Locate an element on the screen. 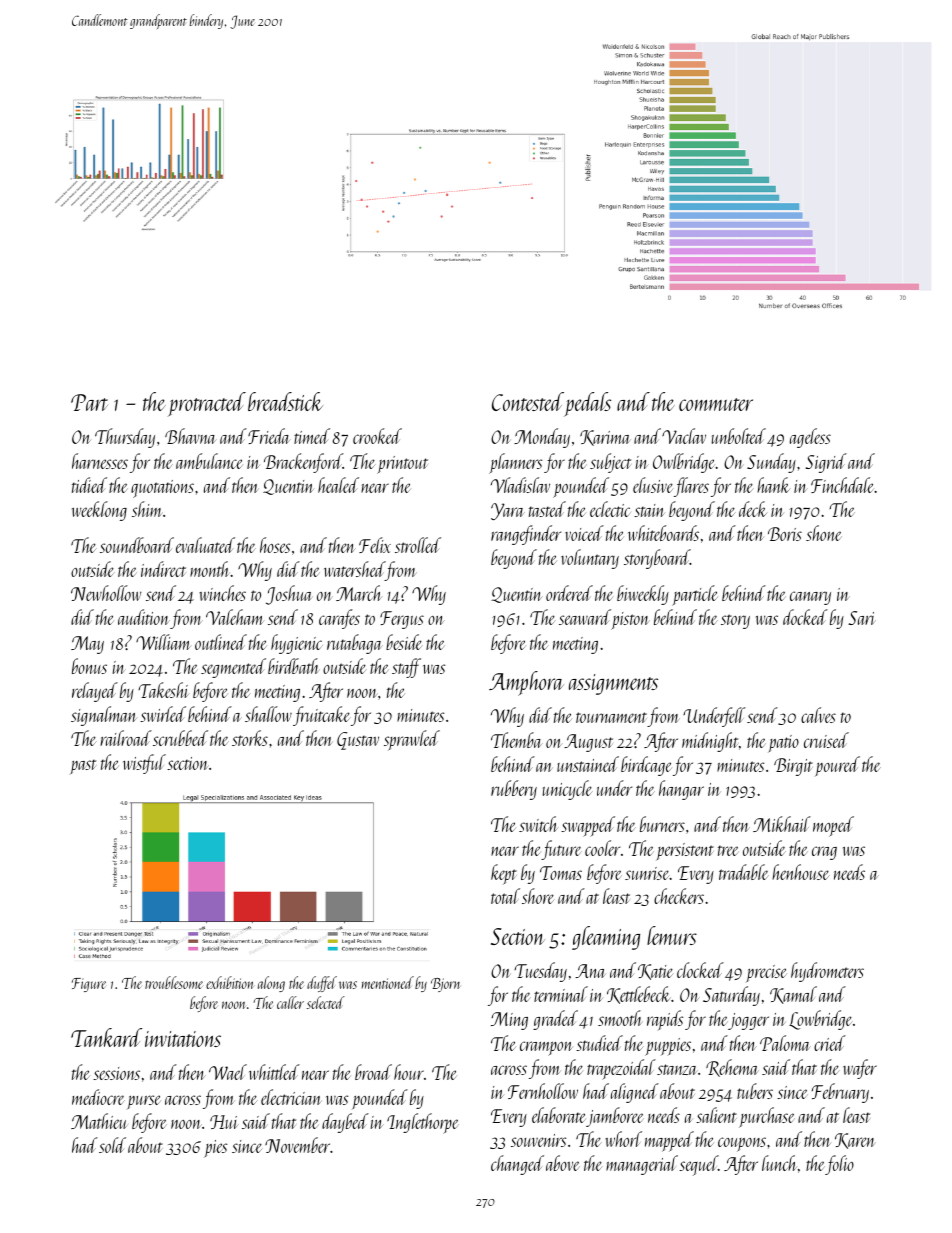 The height and width of the screenshot is (1233, 952). Bjorn is located at coordinates (445, 985).
